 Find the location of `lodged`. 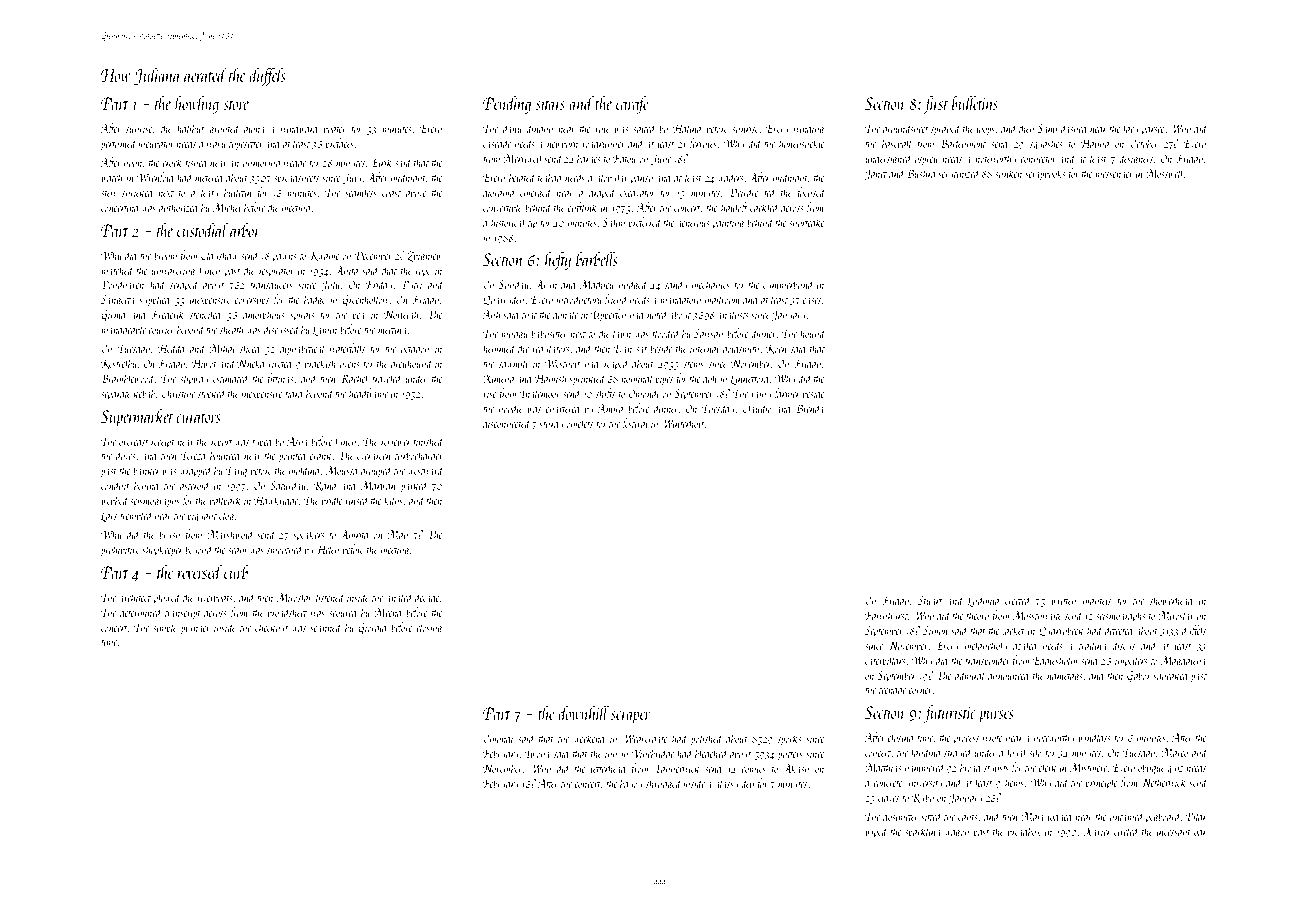

lodged is located at coordinates (1061, 817).
